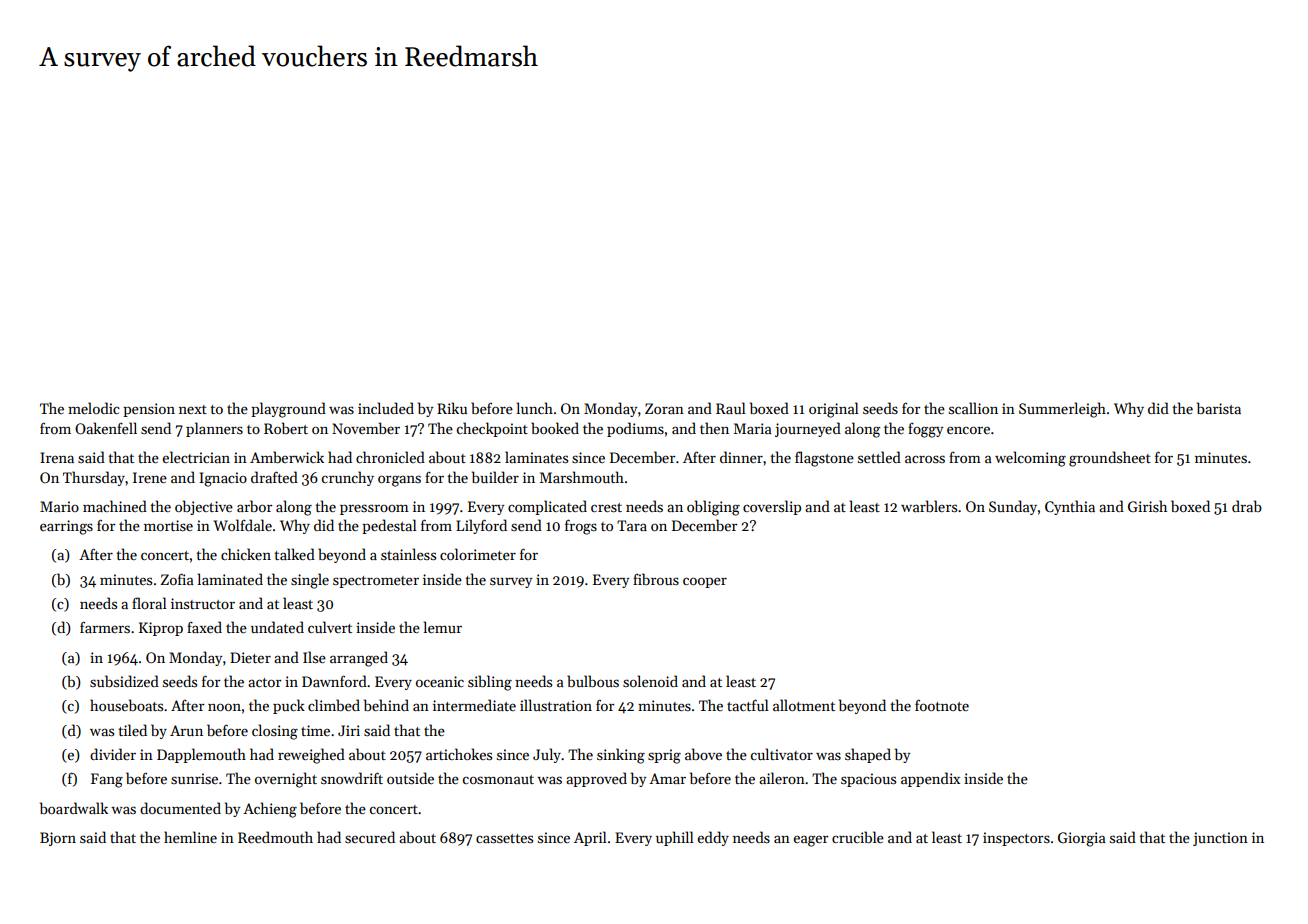 This screenshot has width=1308, height=924. I want to click on scallion, so click(973, 408).
